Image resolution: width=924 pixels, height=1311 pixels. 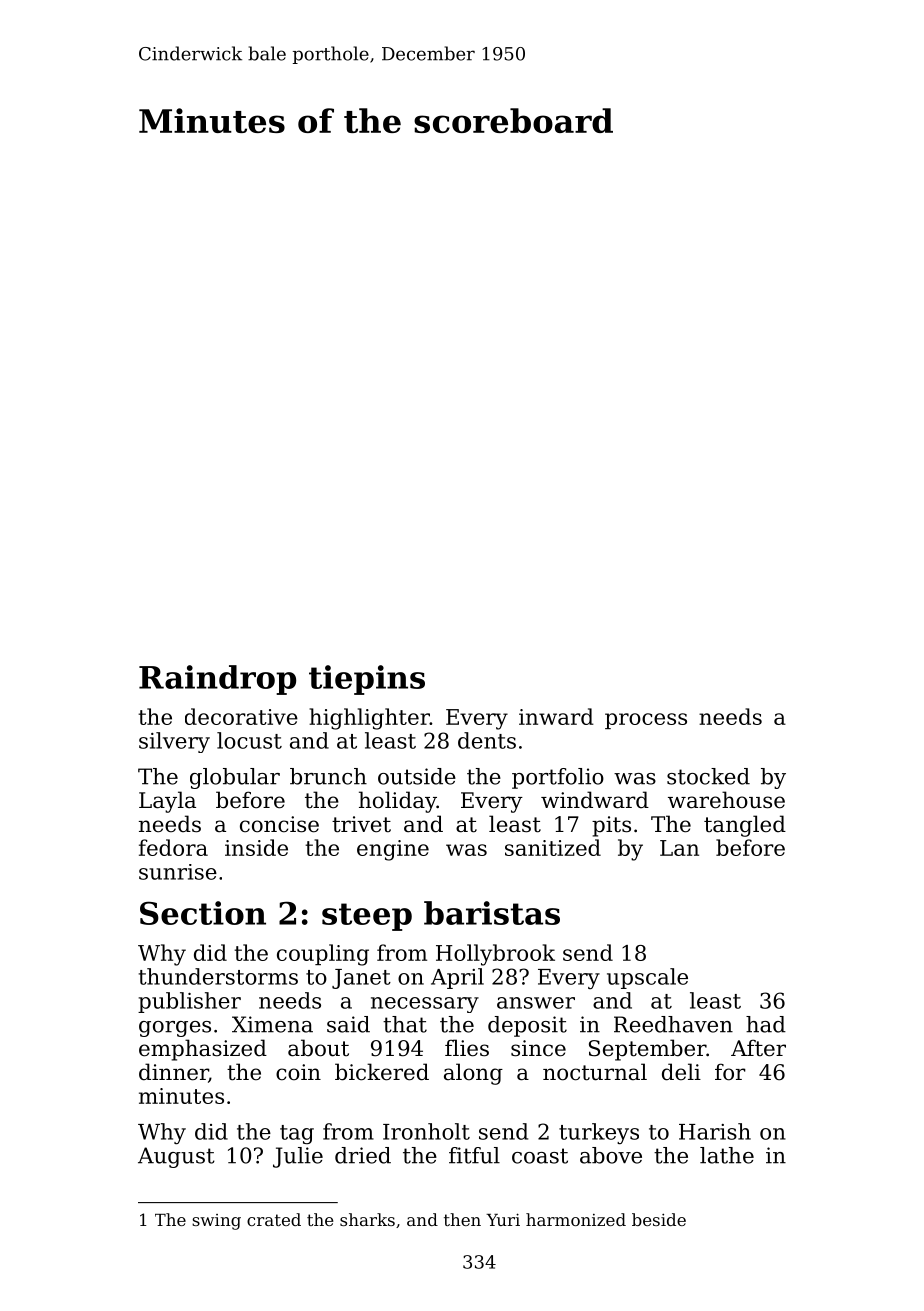 What do you see at coordinates (189, 1002) in the image?
I see `publisher` at bounding box center [189, 1002].
